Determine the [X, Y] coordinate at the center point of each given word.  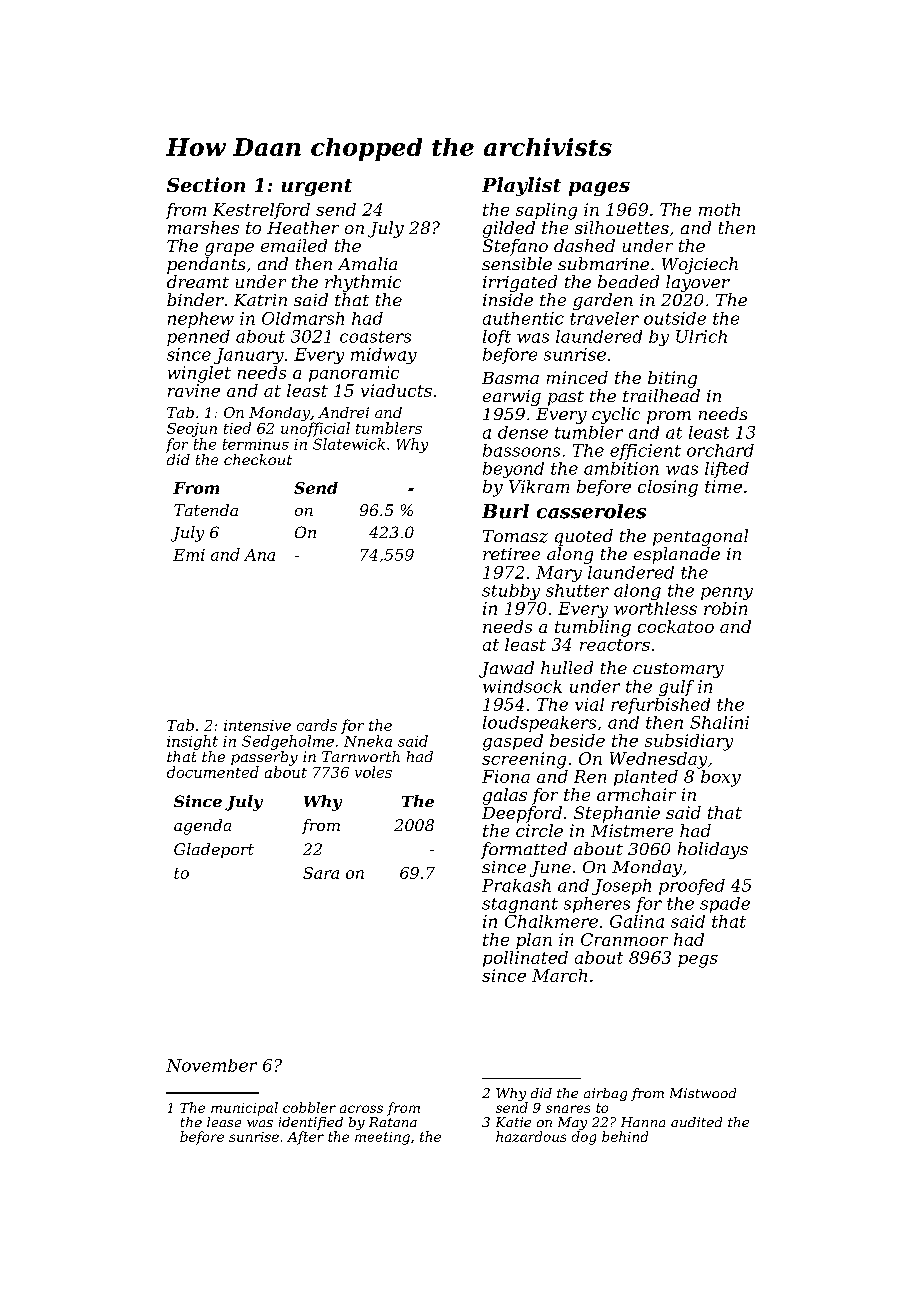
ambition [621, 468]
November [211, 1065]
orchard [720, 450]
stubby [511, 592]
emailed [294, 245]
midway [384, 356]
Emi [189, 555]
